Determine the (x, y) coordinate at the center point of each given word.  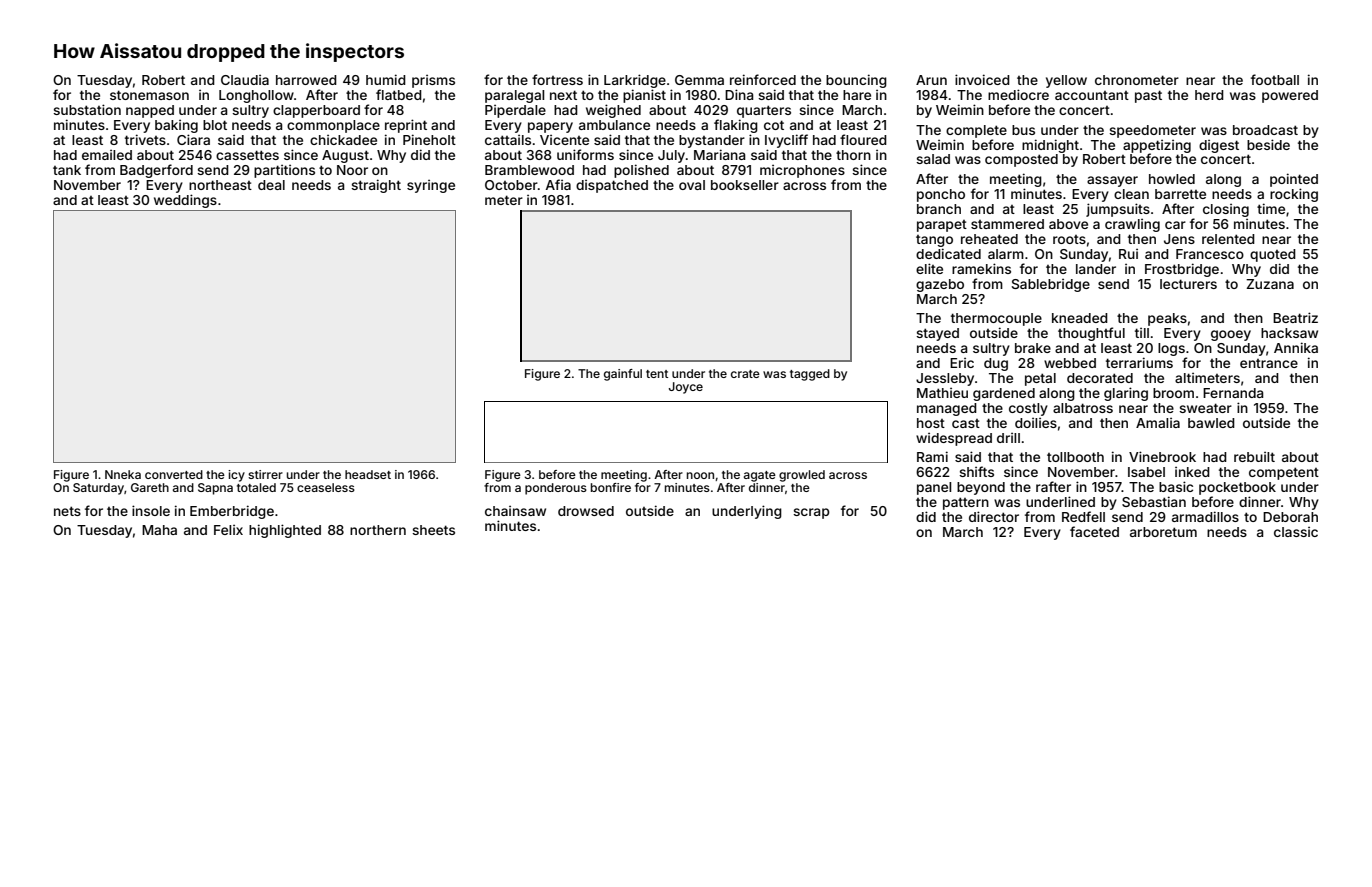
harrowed (306, 80)
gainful (623, 375)
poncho (941, 195)
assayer (1112, 181)
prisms (433, 81)
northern (378, 530)
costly (1028, 409)
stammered (1007, 224)
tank (67, 170)
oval (692, 185)
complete (976, 131)
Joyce (686, 388)
